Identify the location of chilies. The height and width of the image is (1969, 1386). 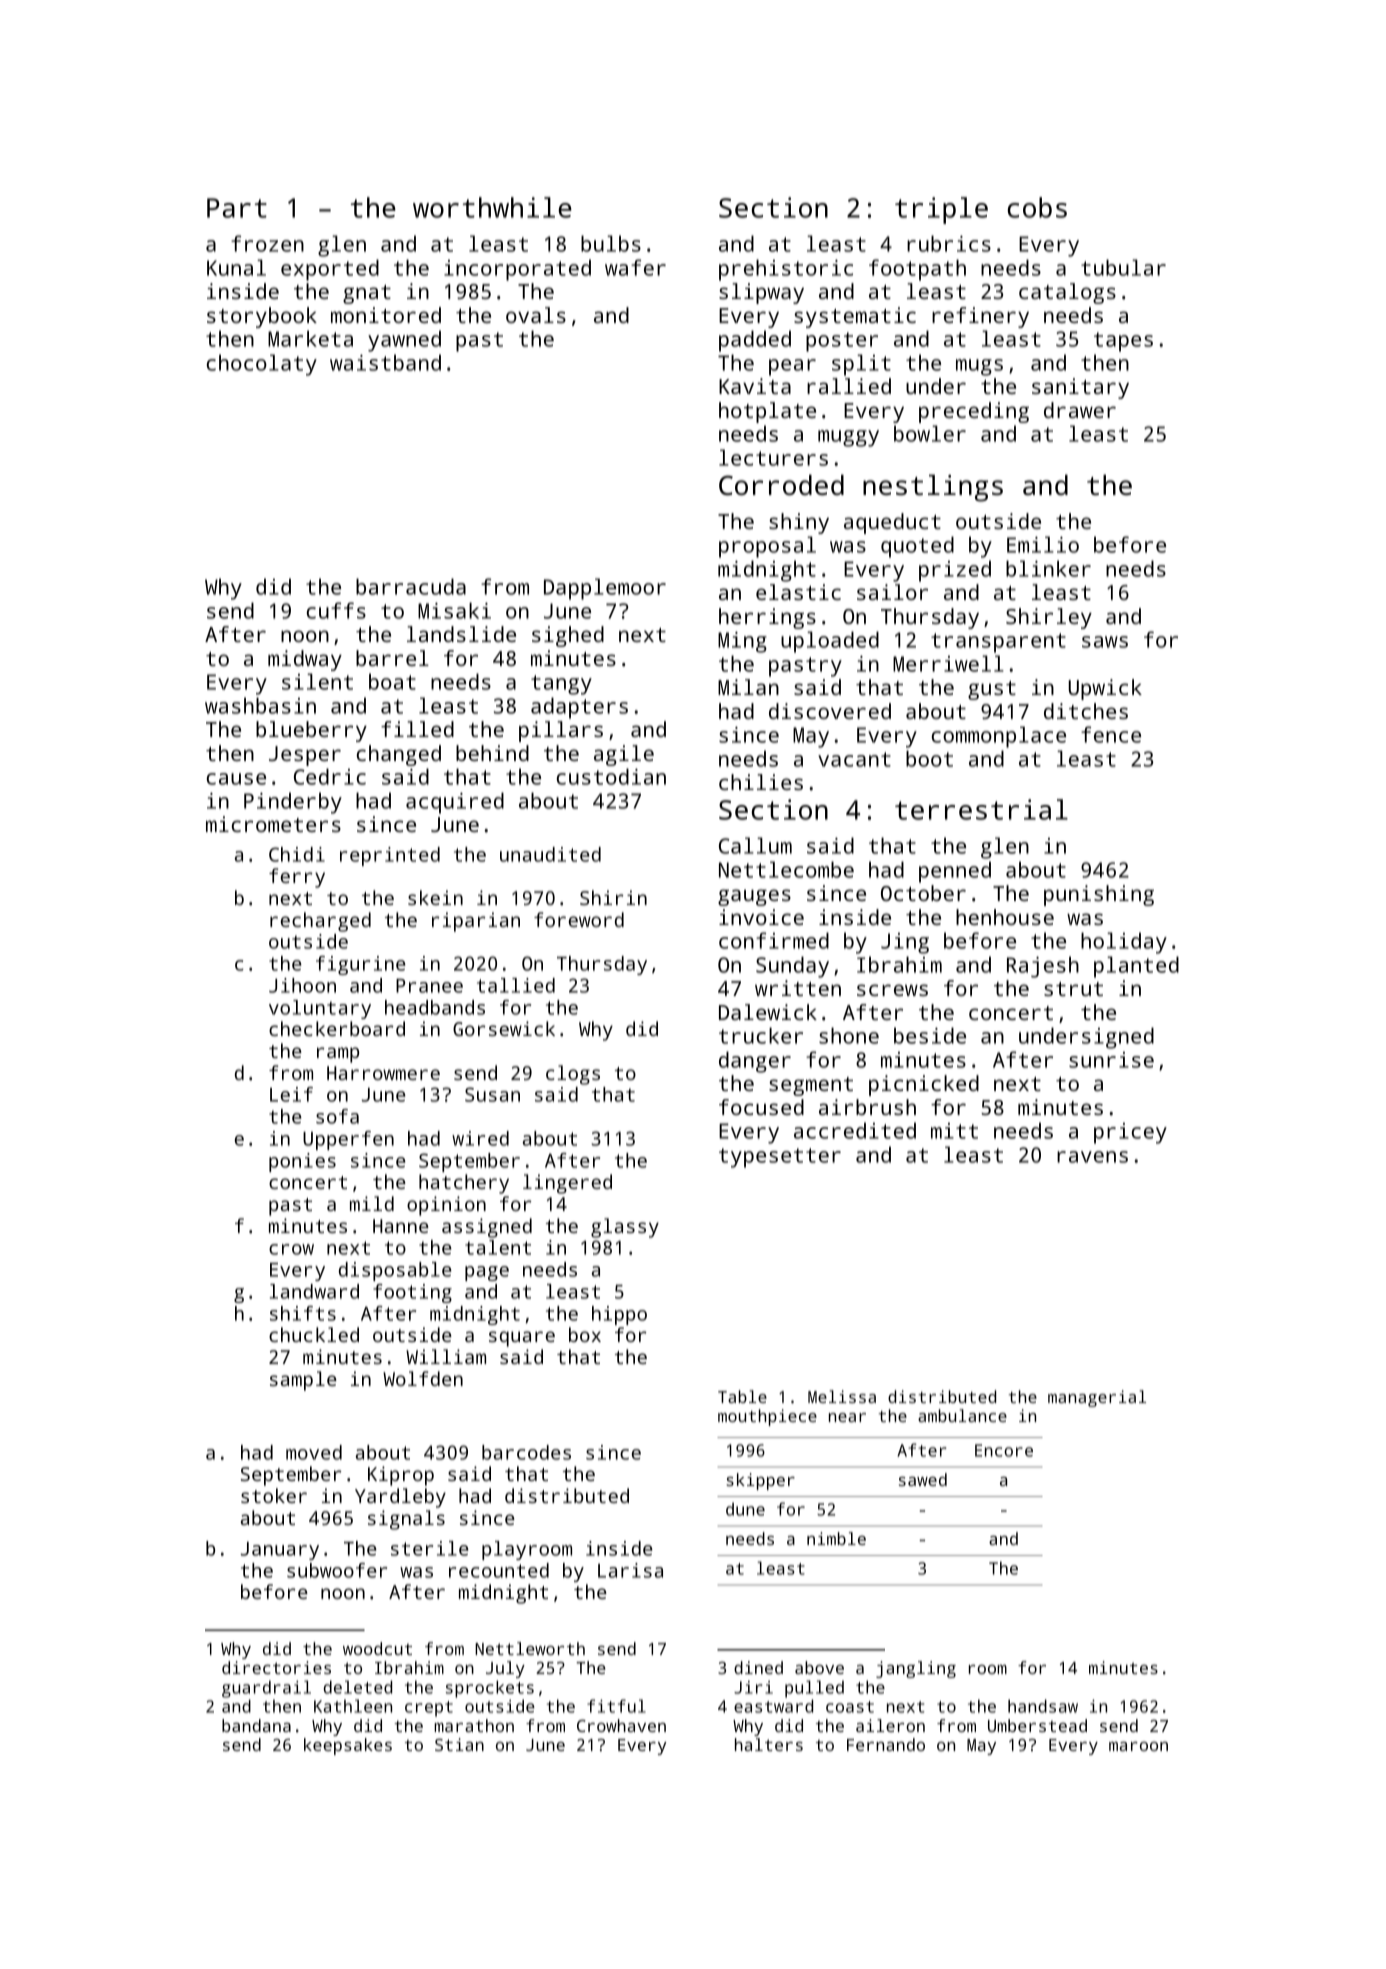
(761, 782).
